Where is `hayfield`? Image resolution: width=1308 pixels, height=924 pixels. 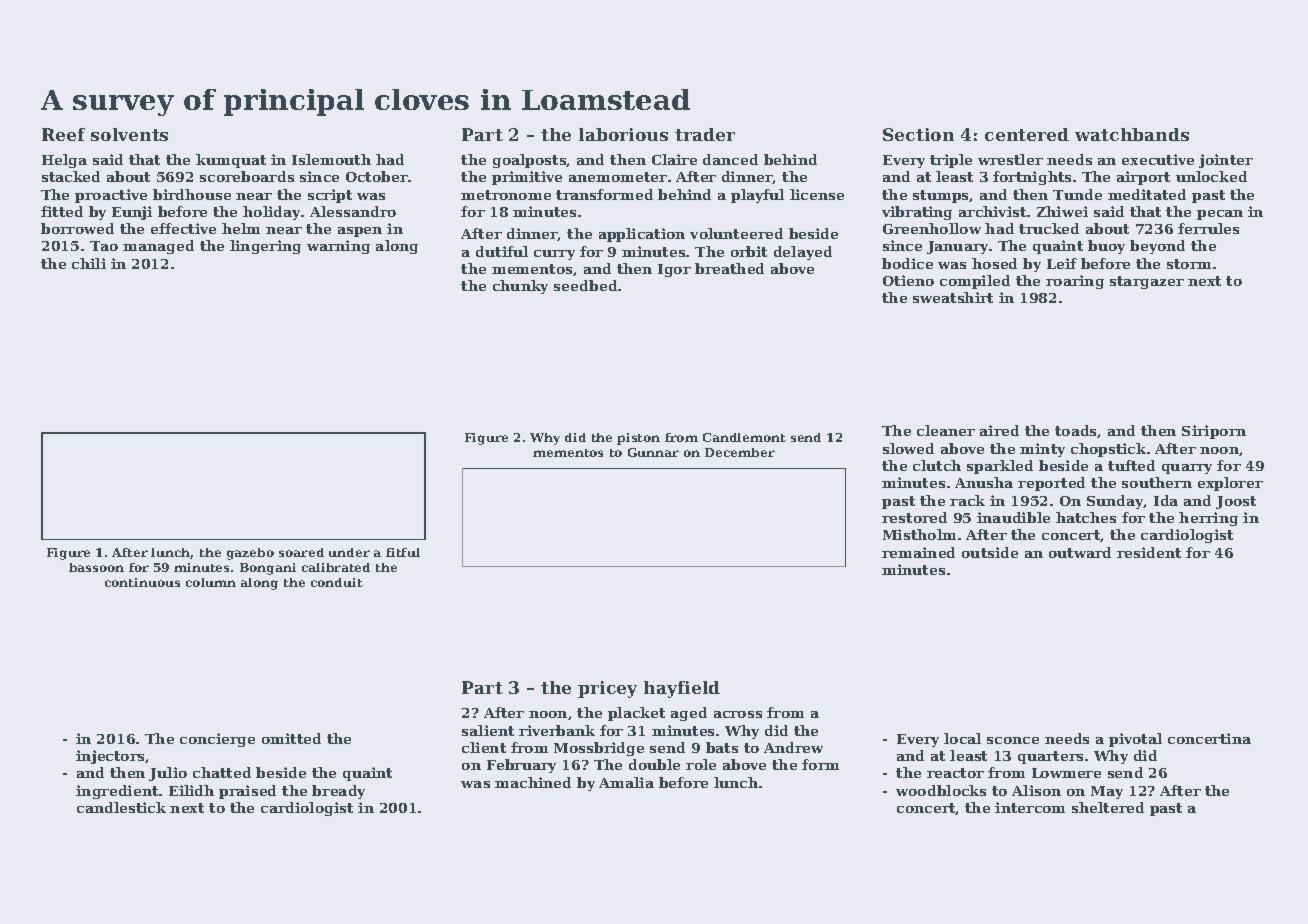 hayfield is located at coordinates (682, 689).
